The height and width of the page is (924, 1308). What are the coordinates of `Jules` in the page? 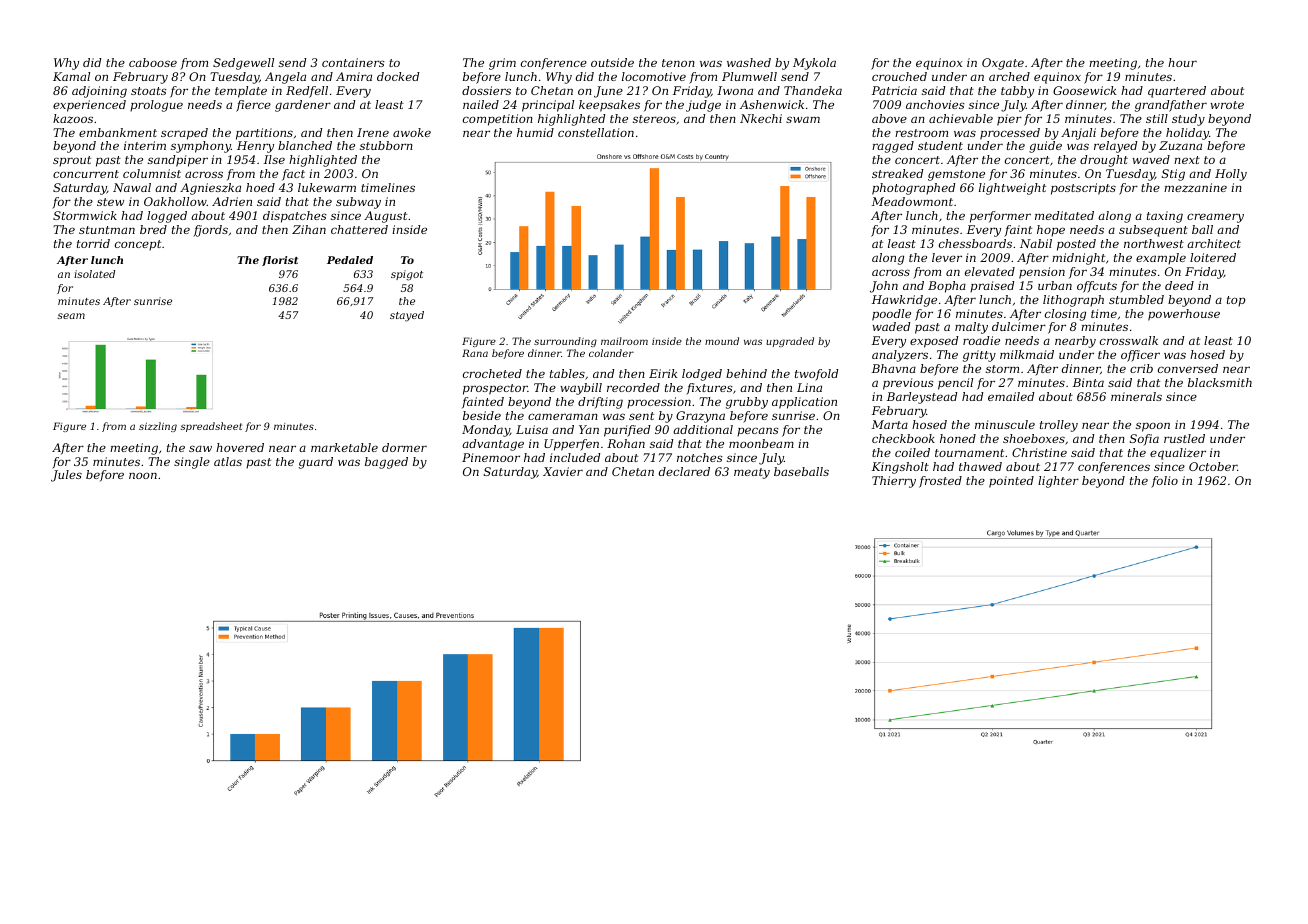 It's located at (66, 476).
